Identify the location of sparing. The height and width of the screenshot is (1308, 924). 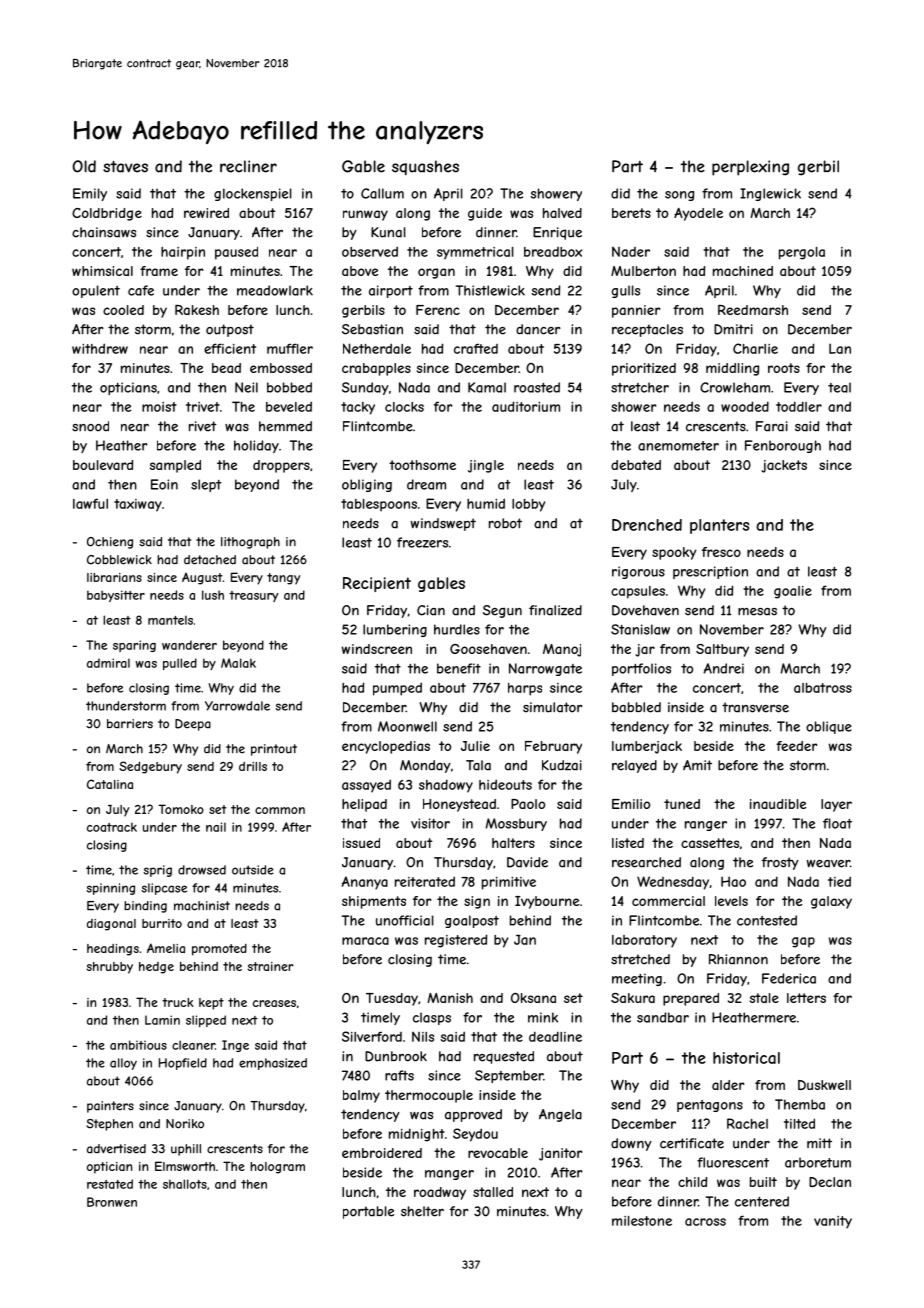
(134, 646).
